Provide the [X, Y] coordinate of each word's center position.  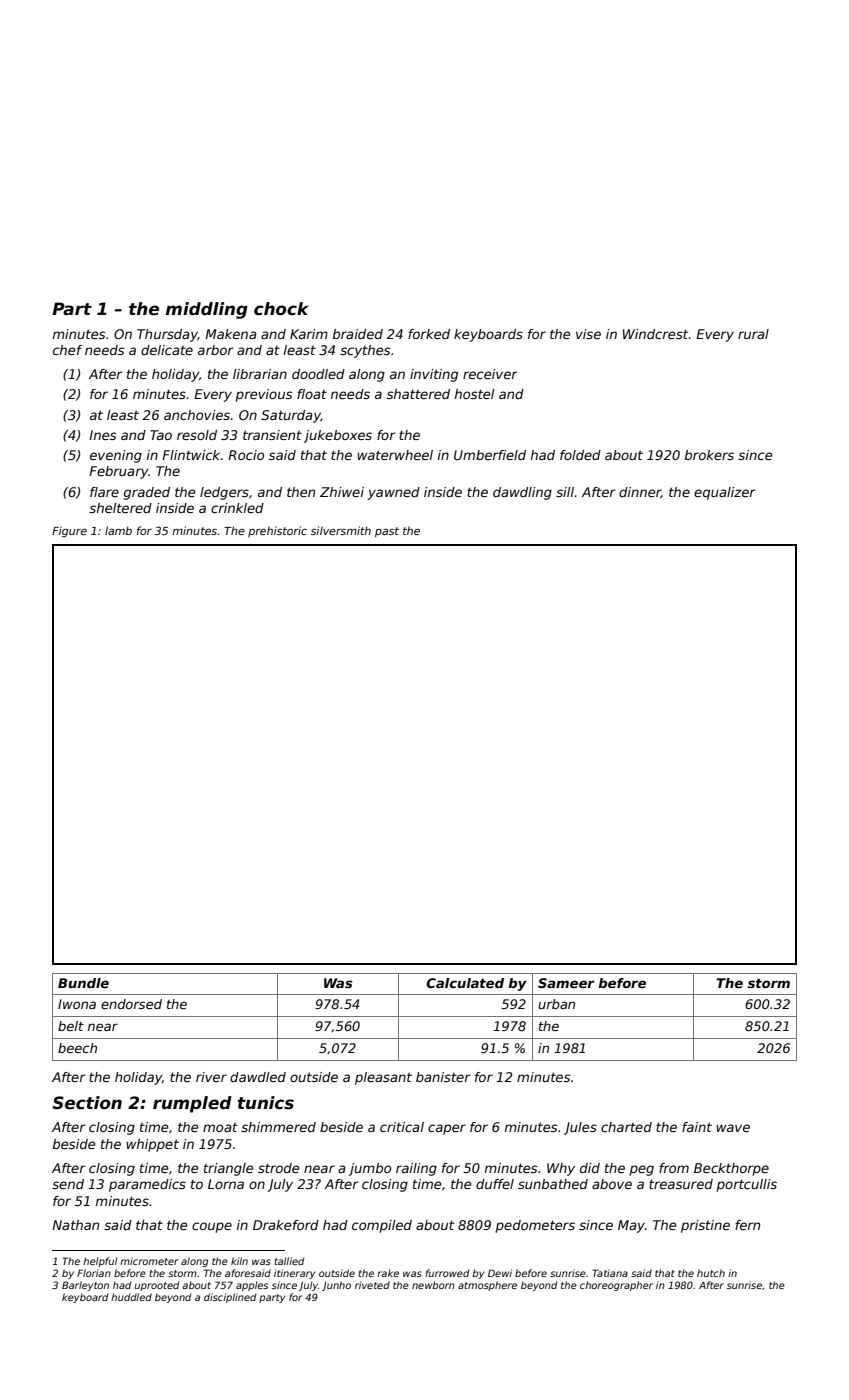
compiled [382, 1226]
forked [429, 334]
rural [753, 334]
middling [207, 310]
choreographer [616, 1286]
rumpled [192, 1104]
